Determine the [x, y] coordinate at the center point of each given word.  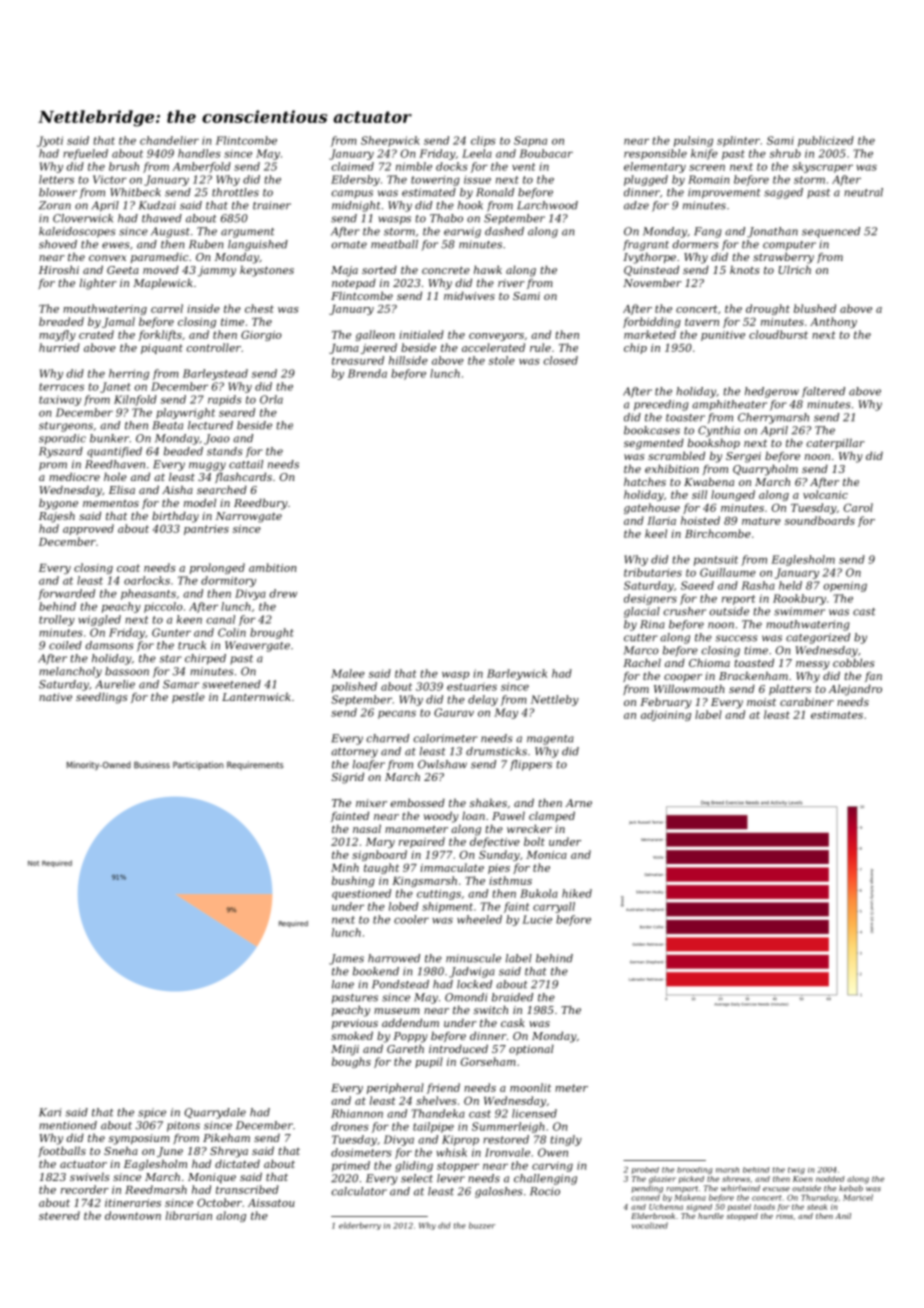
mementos [111, 503]
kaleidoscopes [77, 232]
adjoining [666, 715]
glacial [642, 612]
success [736, 638]
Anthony [833, 322]
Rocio [545, 1191]
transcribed [247, 1189]
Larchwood [547, 205]
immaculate [452, 867]
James [346, 959]
